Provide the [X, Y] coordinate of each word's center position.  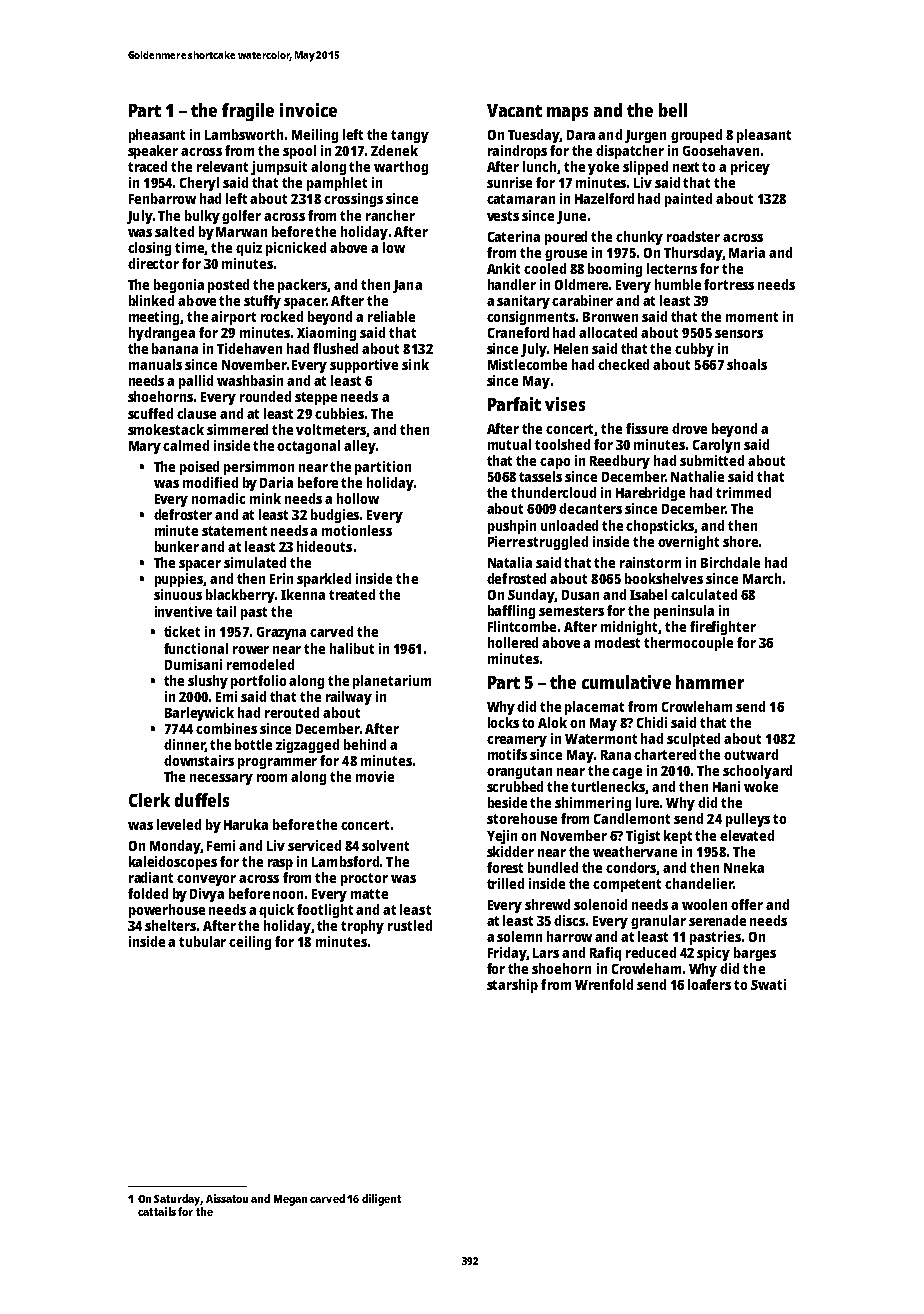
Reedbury [620, 462]
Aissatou [227, 1198]
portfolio [258, 682]
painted [688, 200]
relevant [222, 166]
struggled [557, 543]
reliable [391, 316]
